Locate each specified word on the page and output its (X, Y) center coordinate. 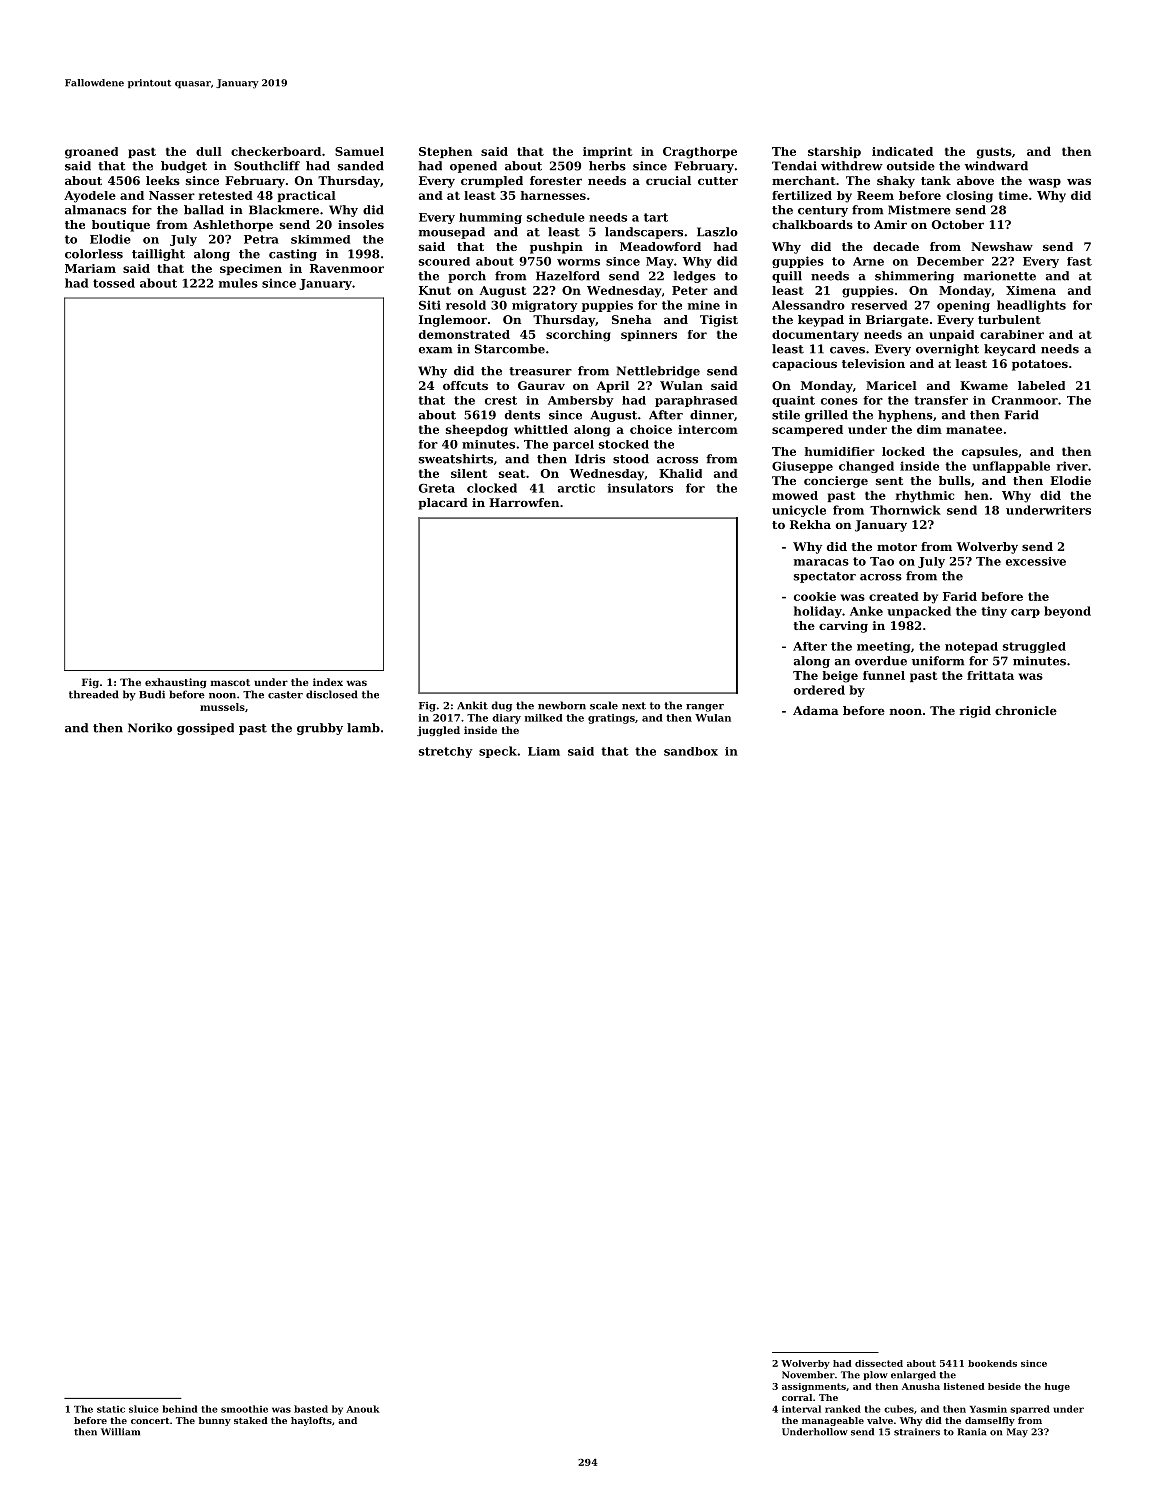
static (111, 1409)
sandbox (691, 751)
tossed (114, 283)
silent (469, 473)
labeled (1041, 385)
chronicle (1026, 710)
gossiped (205, 729)
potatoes (1040, 365)
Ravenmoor (347, 268)
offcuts (465, 385)
